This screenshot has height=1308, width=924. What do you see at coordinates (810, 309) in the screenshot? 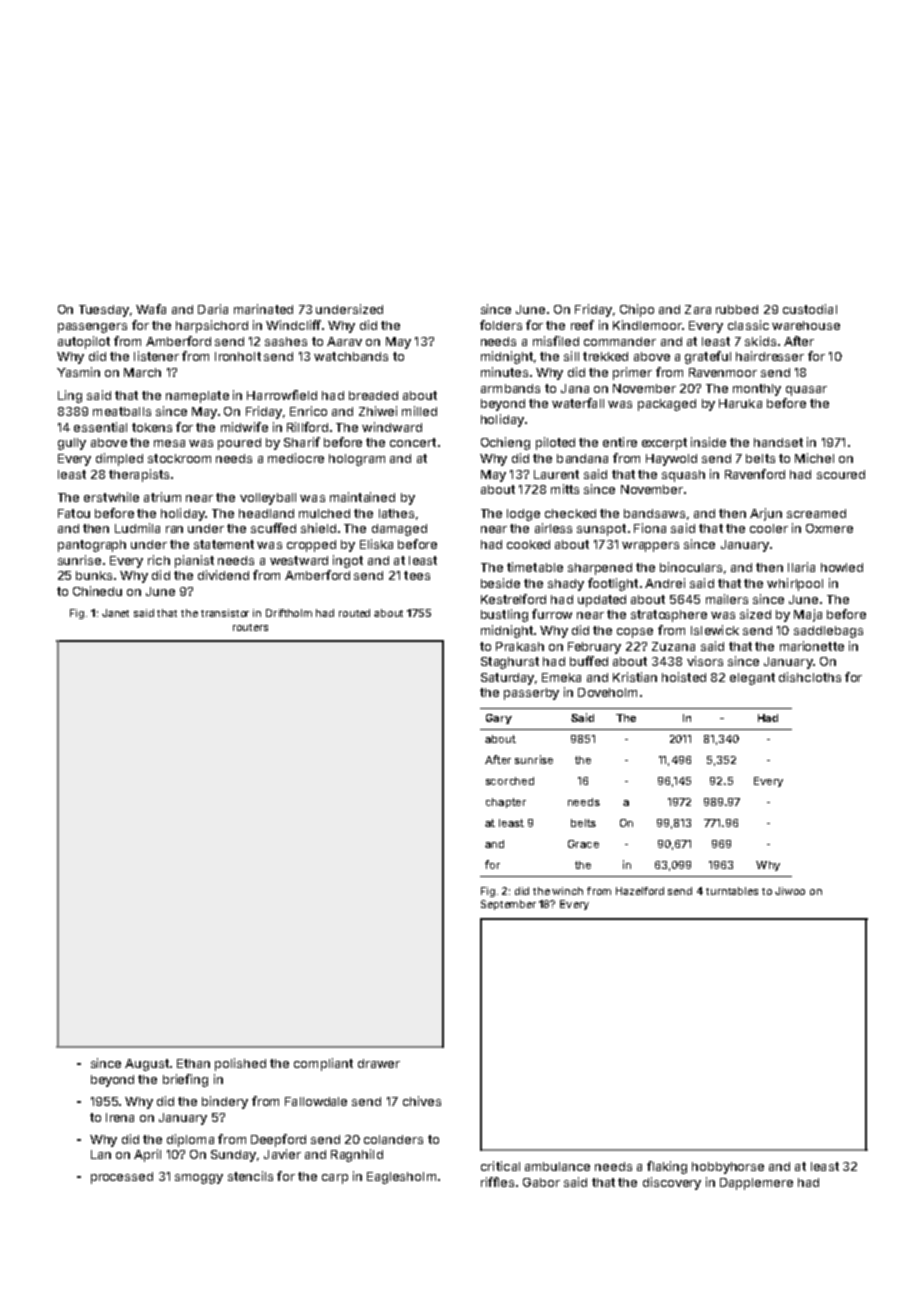
I see `custodial` at bounding box center [810, 309].
